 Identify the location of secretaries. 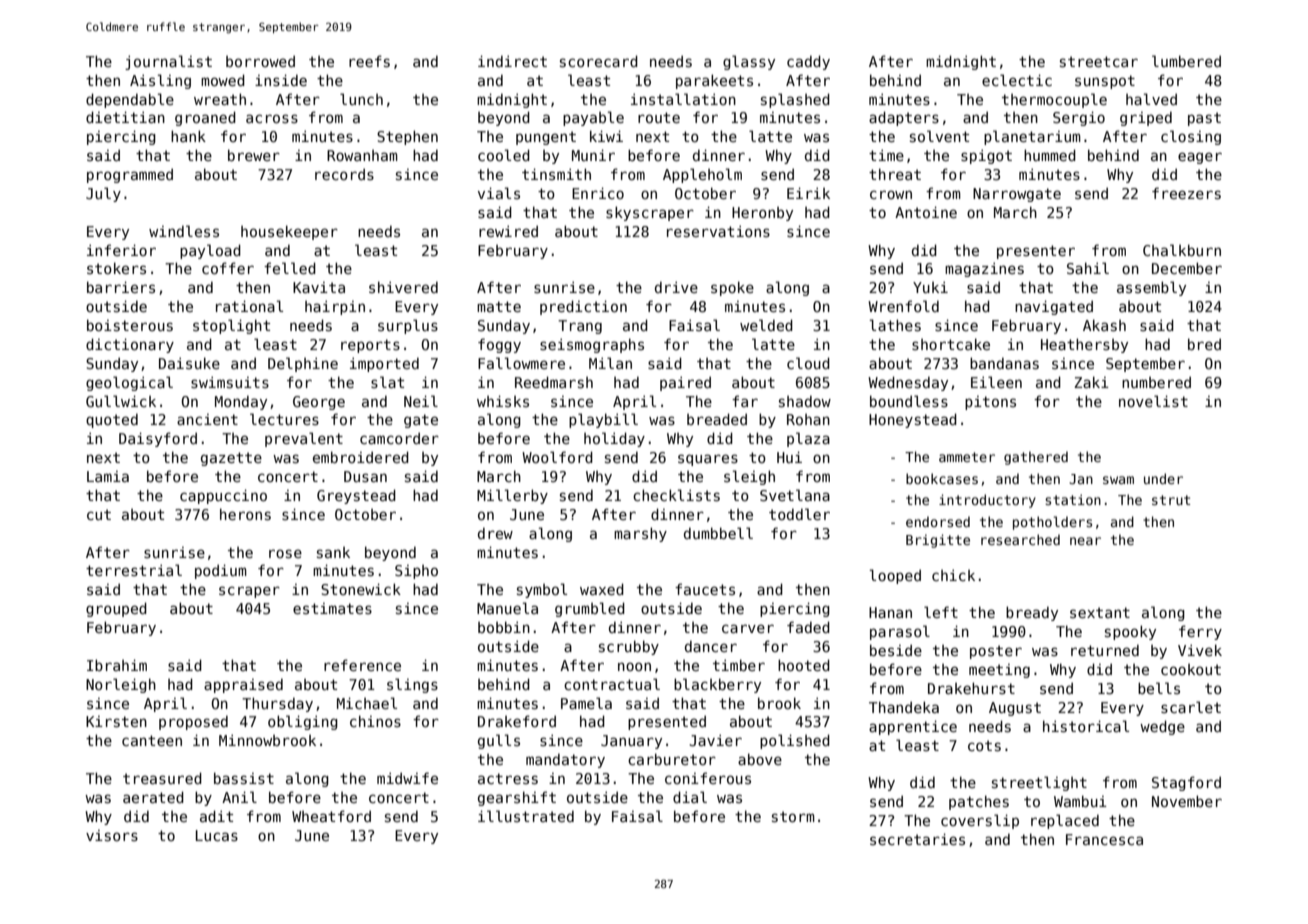
(917, 839).
